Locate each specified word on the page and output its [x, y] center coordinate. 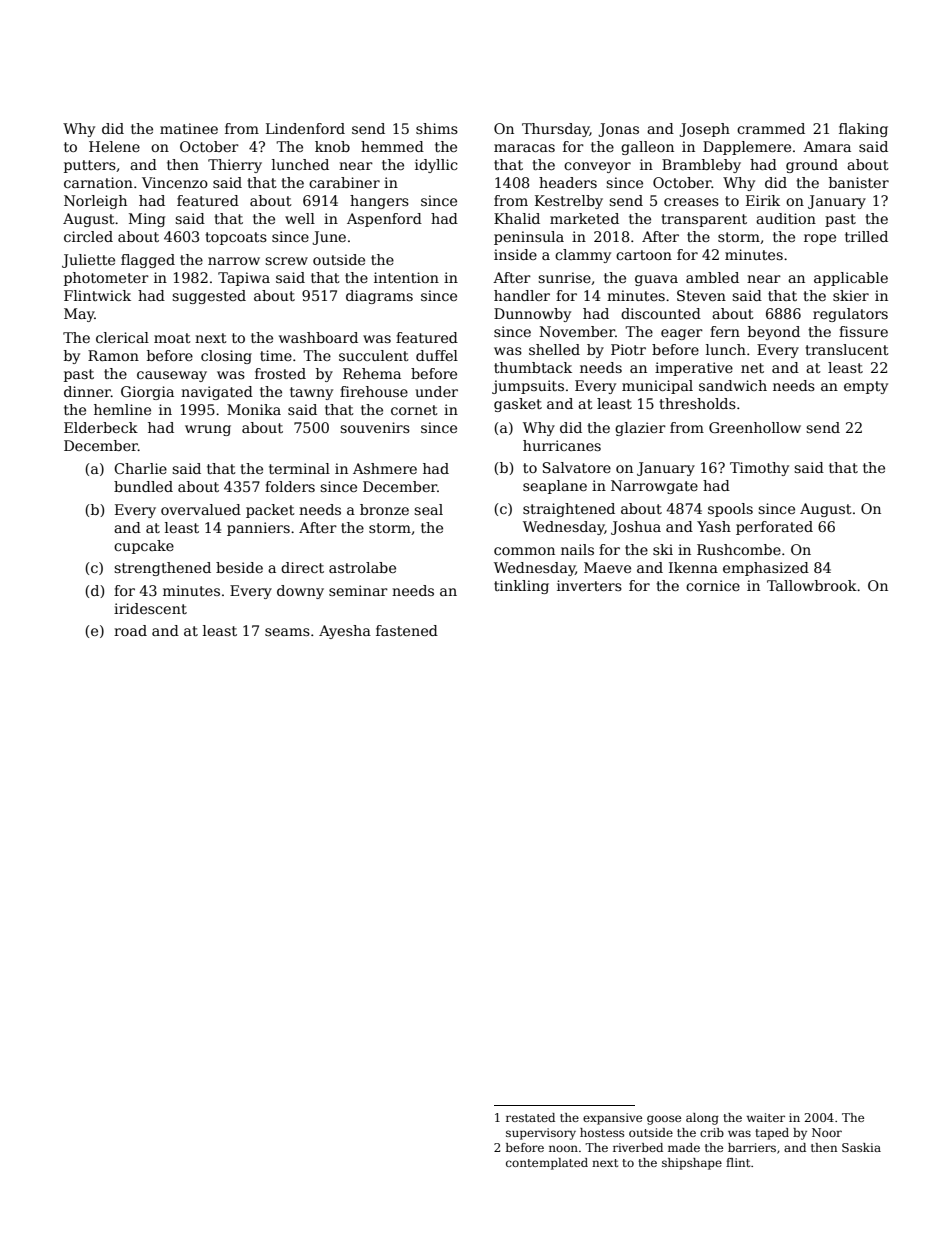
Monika [254, 409]
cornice [713, 585]
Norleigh [95, 202]
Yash [714, 526]
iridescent [150, 608]
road [130, 630]
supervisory [541, 1134]
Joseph [704, 130]
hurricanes [562, 445]
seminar [358, 590]
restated [530, 1117]
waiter [766, 1117]
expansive [612, 1119]
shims [437, 128]
